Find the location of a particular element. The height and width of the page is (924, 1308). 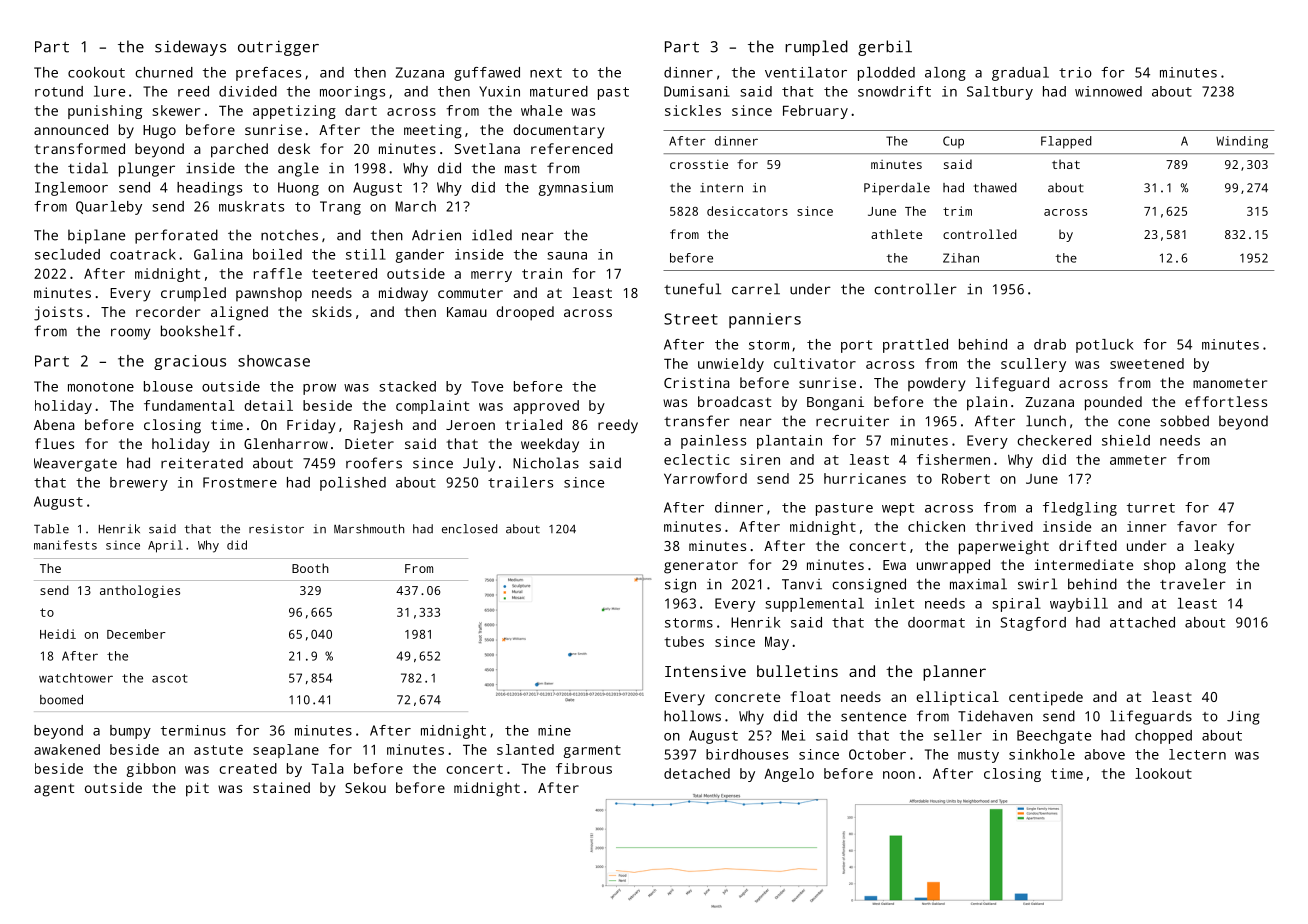

generator is located at coordinates (701, 567).
